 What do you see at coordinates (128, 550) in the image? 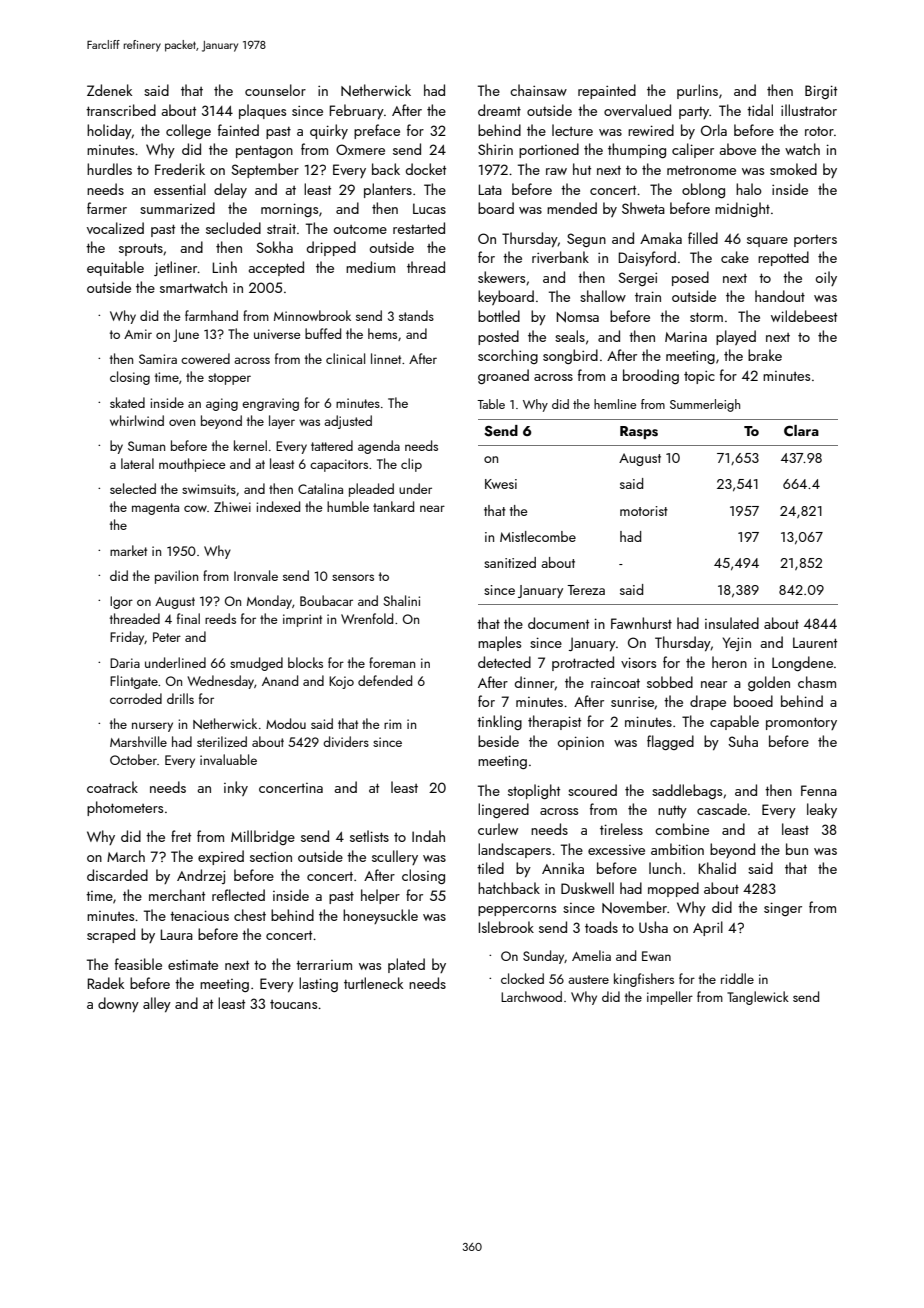
I see `market` at bounding box center [128, 550].
